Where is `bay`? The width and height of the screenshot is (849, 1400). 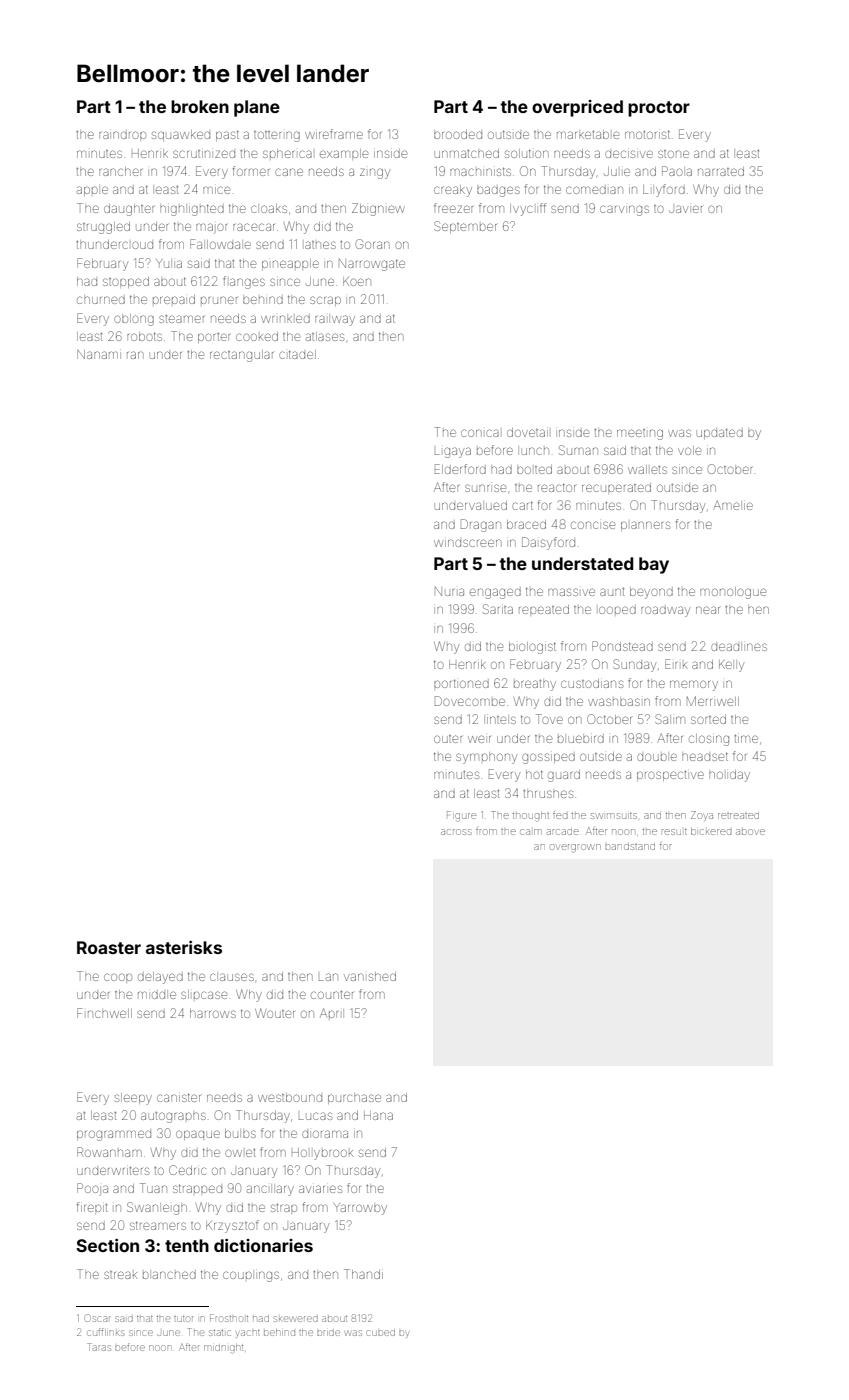 bay is located at coordinates (654, 565).
